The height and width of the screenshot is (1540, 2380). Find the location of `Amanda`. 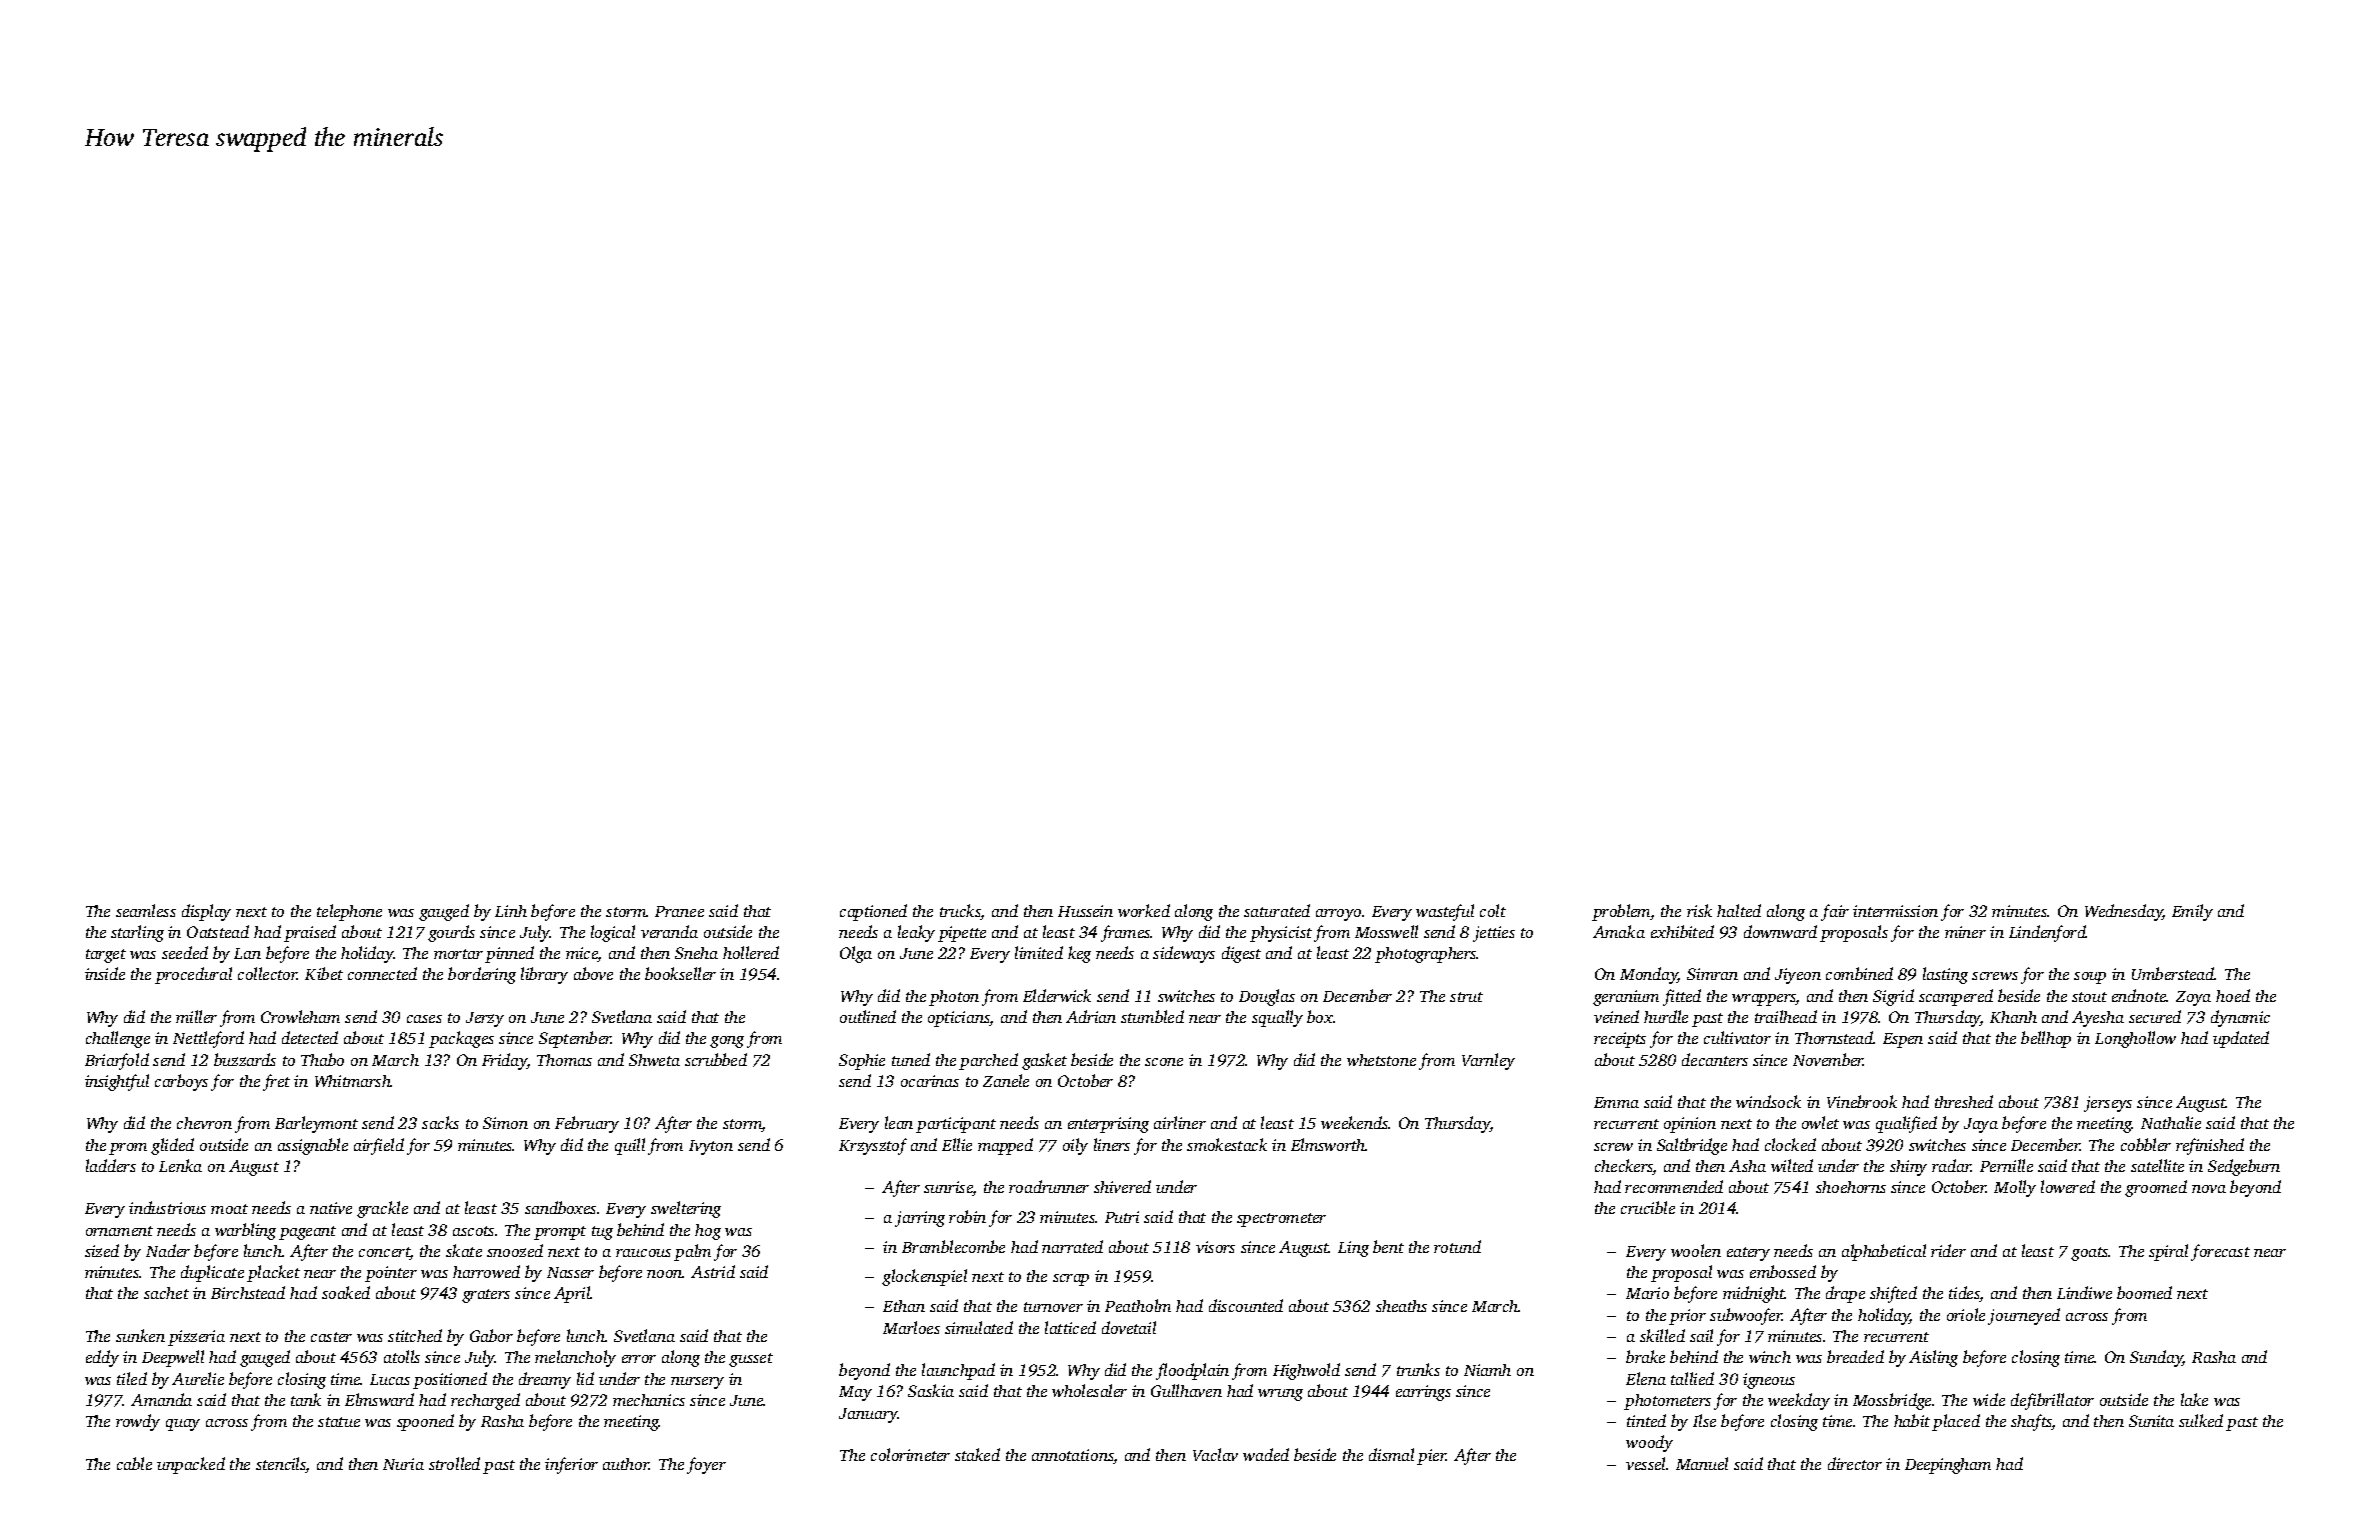

Amanda is located at coordinates (161, 1399).
